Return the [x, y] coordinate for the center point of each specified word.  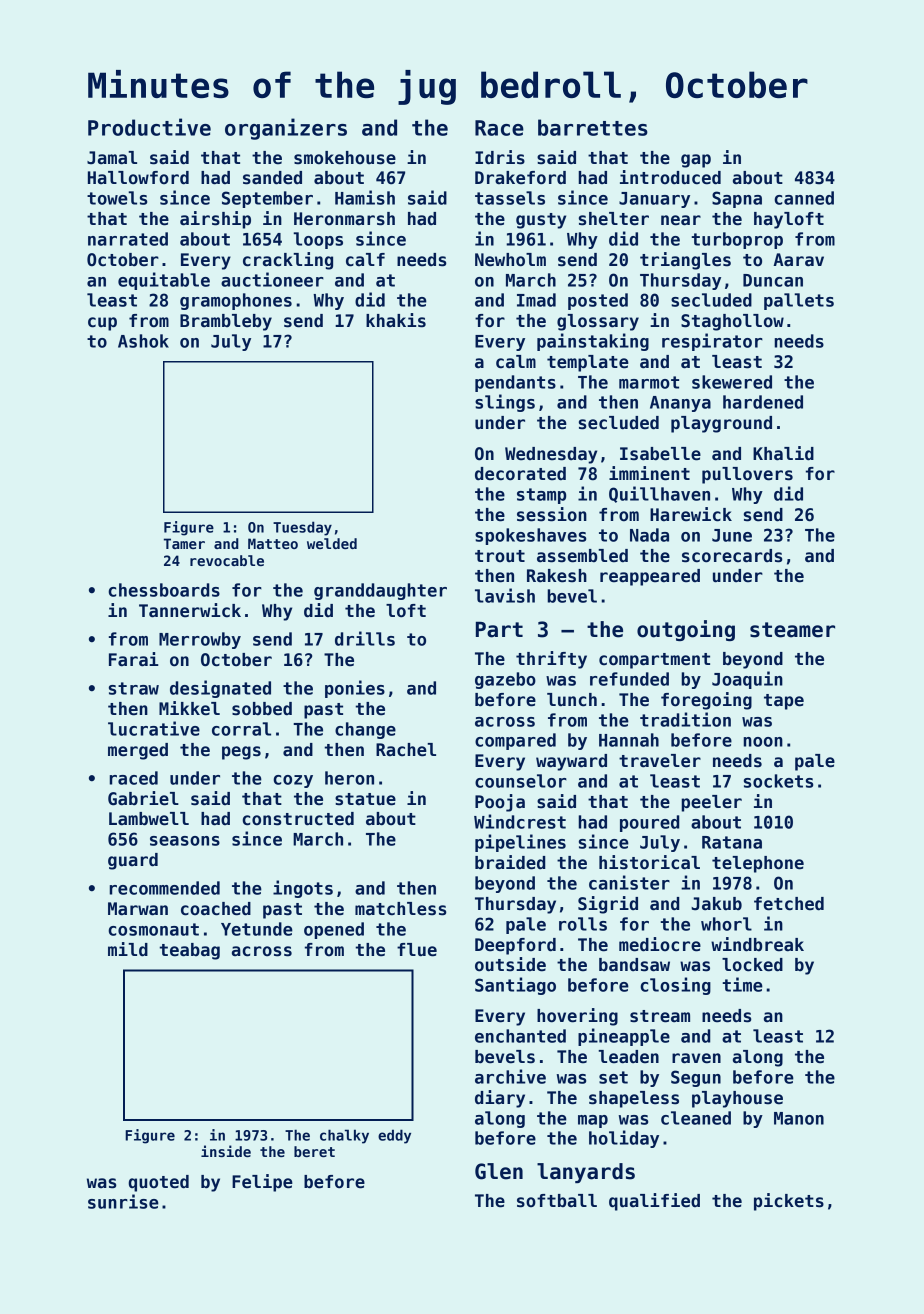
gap [696, 161]
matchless [401, 909]
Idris [500, 157]
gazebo [505, 680]
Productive [149, 127]
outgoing [686, 630]
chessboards [164, 590]
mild [128, 949]
